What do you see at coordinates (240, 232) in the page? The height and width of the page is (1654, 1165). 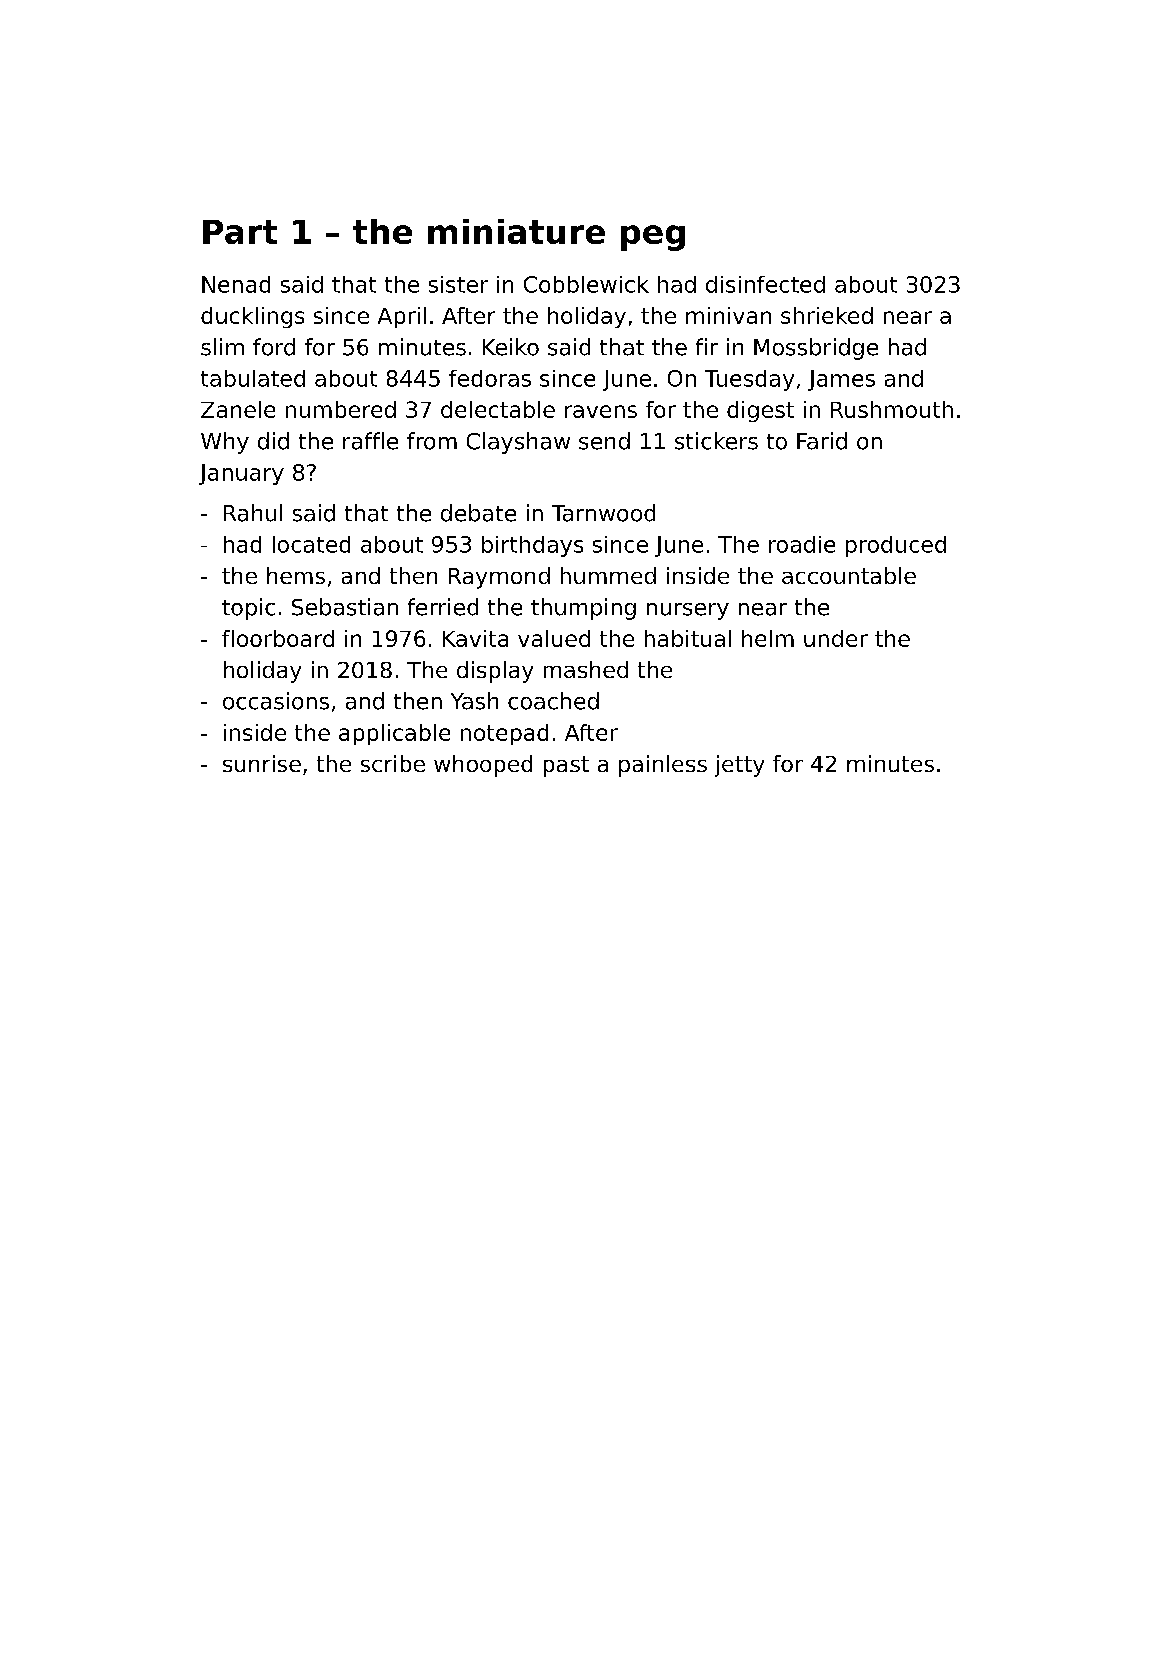 I see `Part` at bounding box center [240, 232].
